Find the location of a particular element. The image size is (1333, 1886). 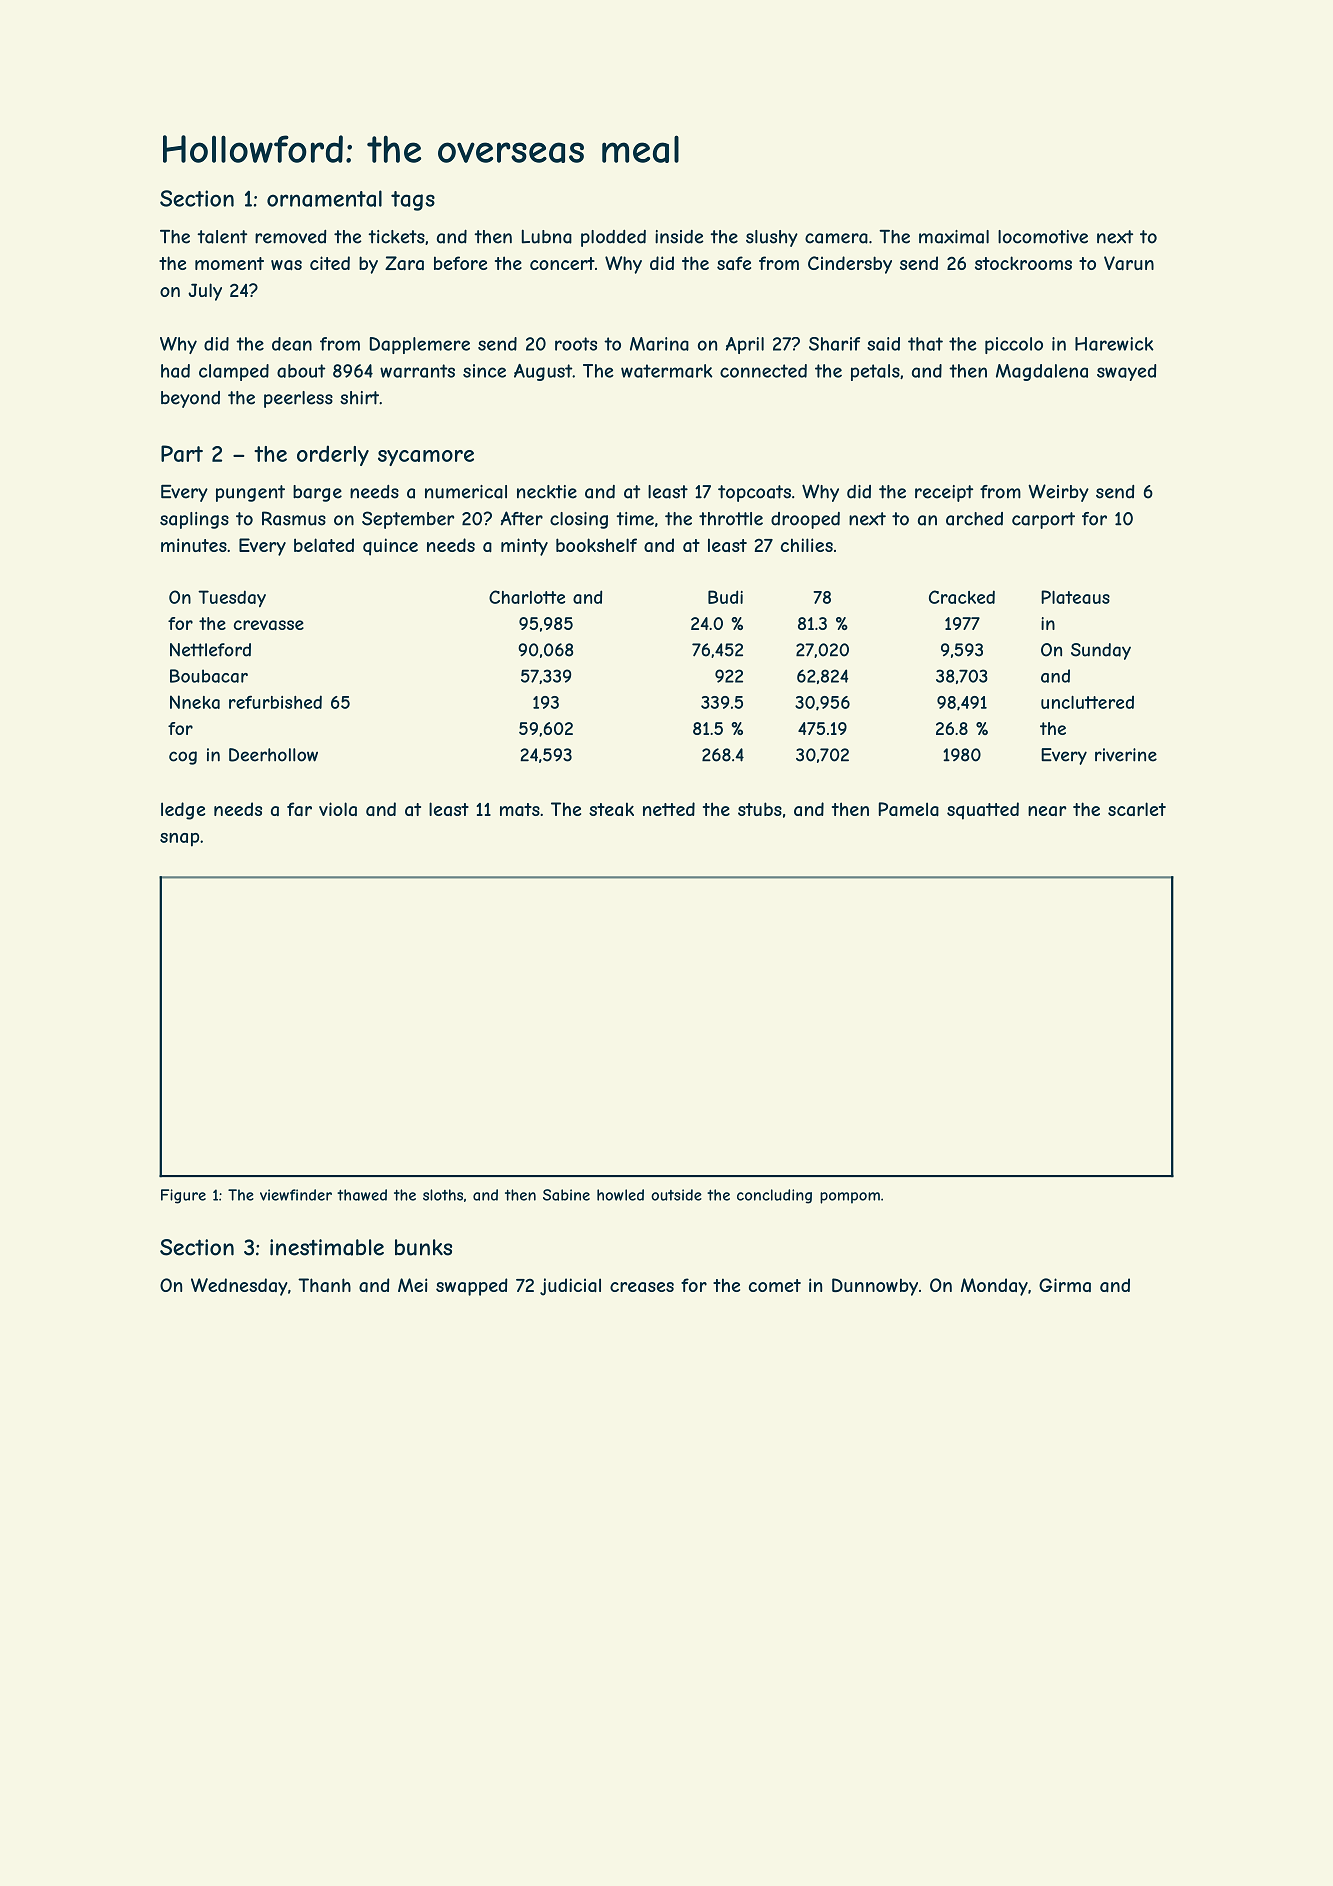

Sabine is located at coordinates (566, 1195).
